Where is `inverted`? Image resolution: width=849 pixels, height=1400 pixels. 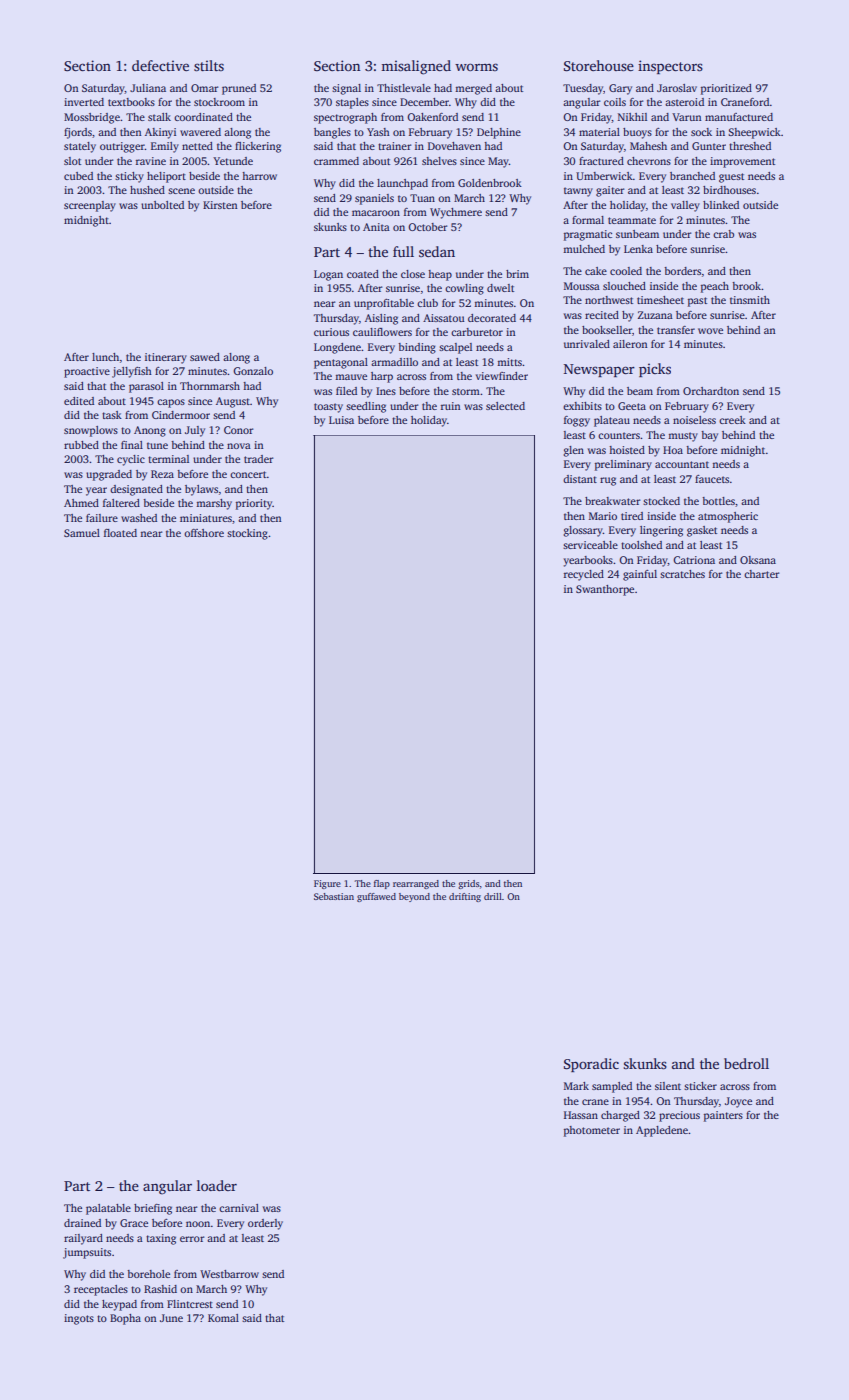
inverted is located at coordinates (84, 102).
